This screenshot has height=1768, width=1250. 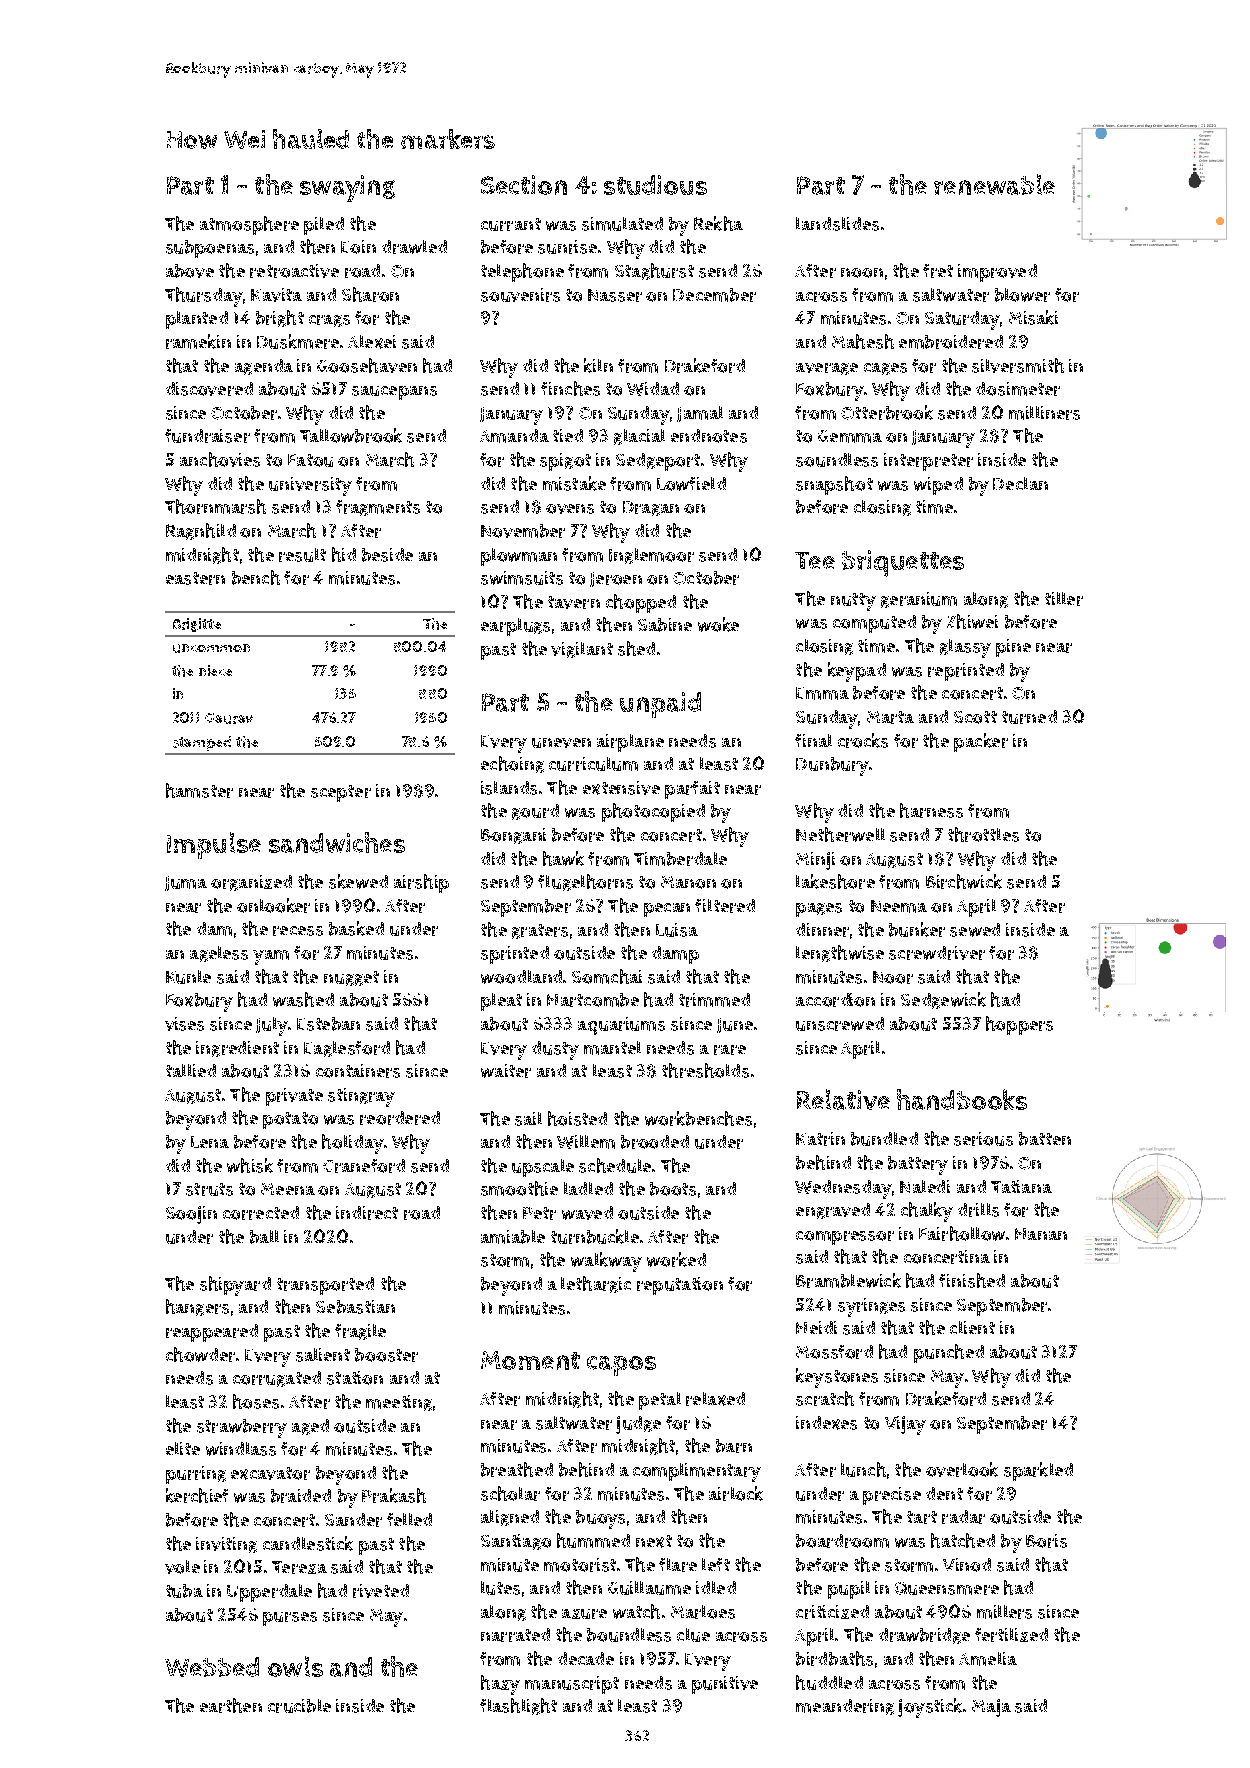 What do you see at coordinates (994, 184) in the screenshot?
I see `renewable` at bounding box center [994, 184].
